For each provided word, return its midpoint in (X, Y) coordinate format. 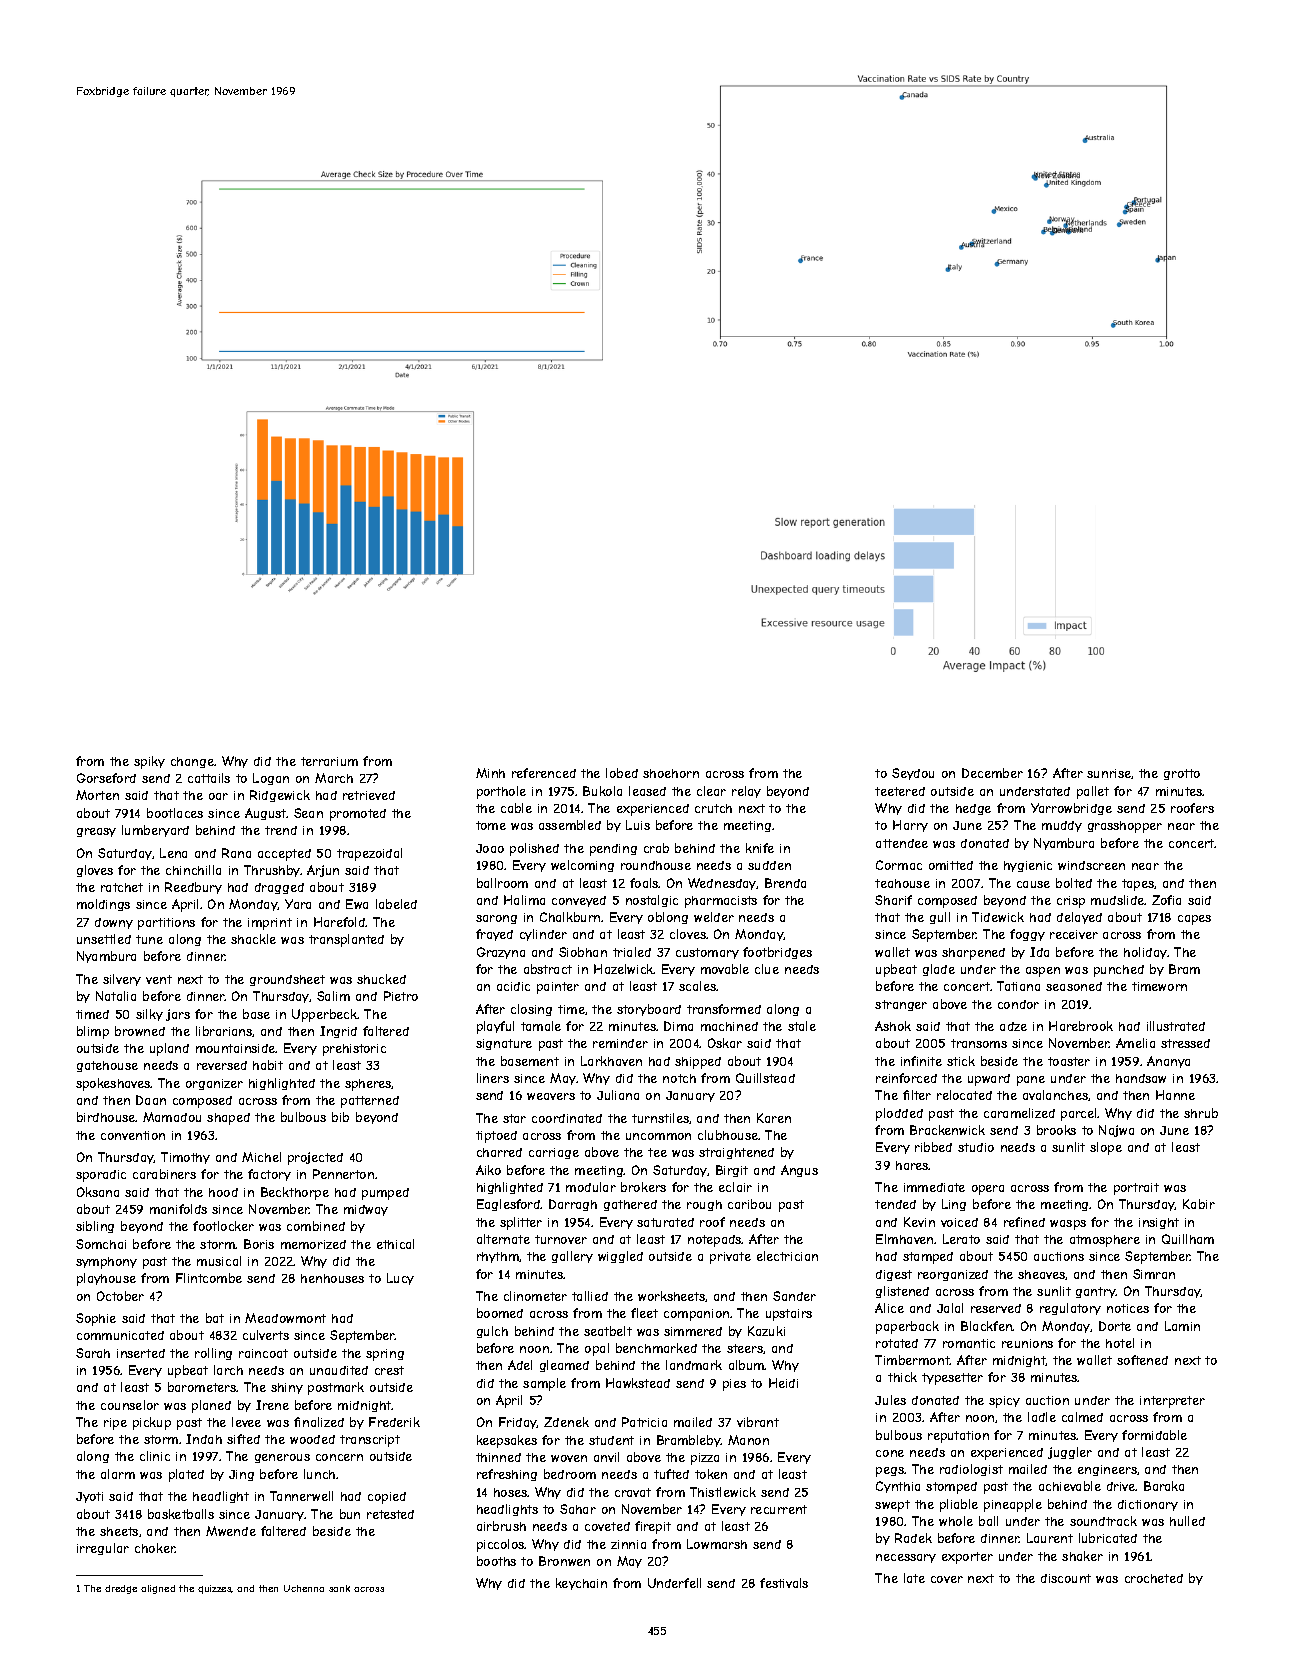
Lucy (400, 1279)
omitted (951, 865)
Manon (748, 1440)
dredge (121, 1589)
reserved (996, 1308)
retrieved (369, 795)
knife (760, 848)
